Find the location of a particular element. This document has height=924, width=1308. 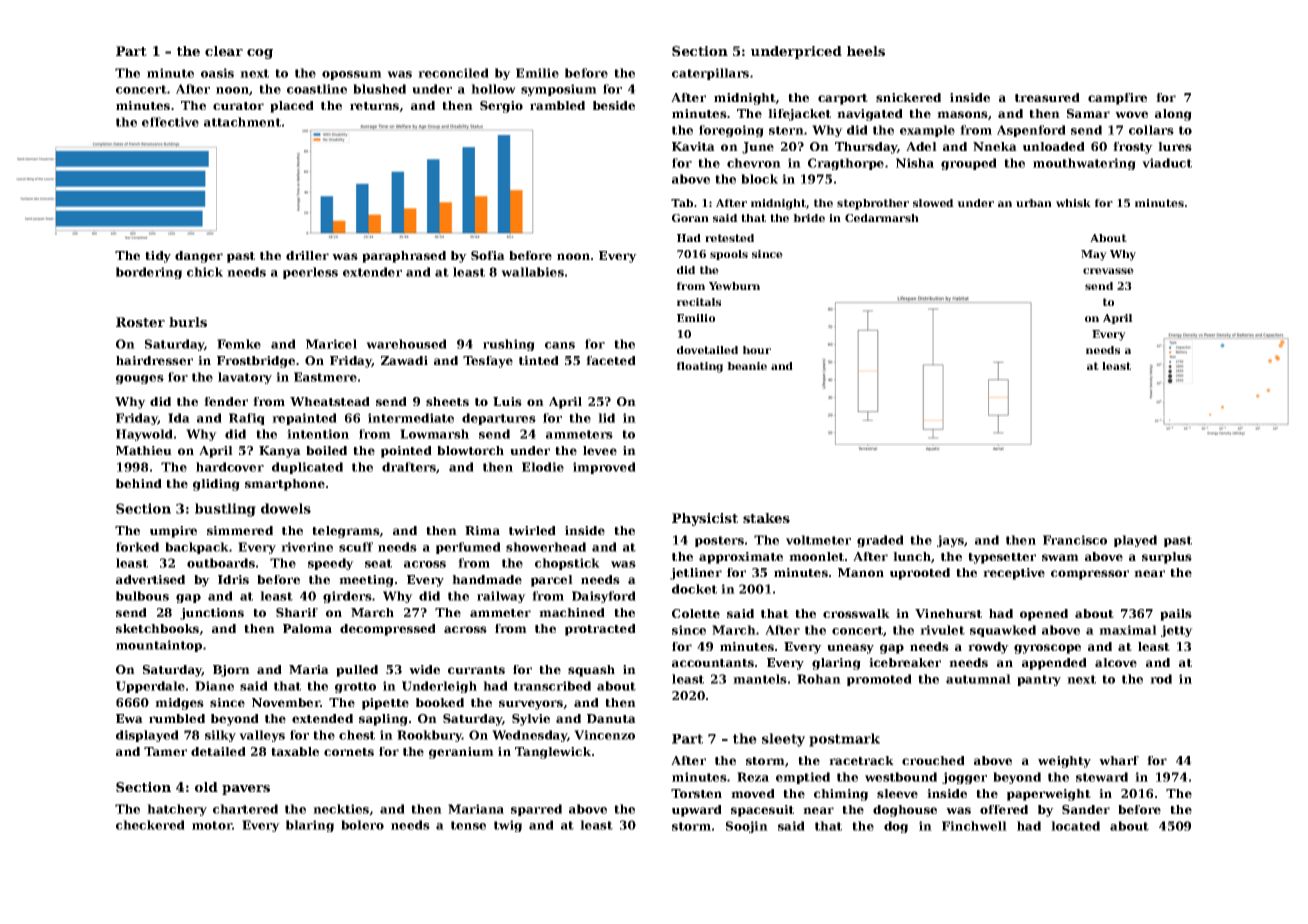

mountaintop is located at coordinates (159, 646).
